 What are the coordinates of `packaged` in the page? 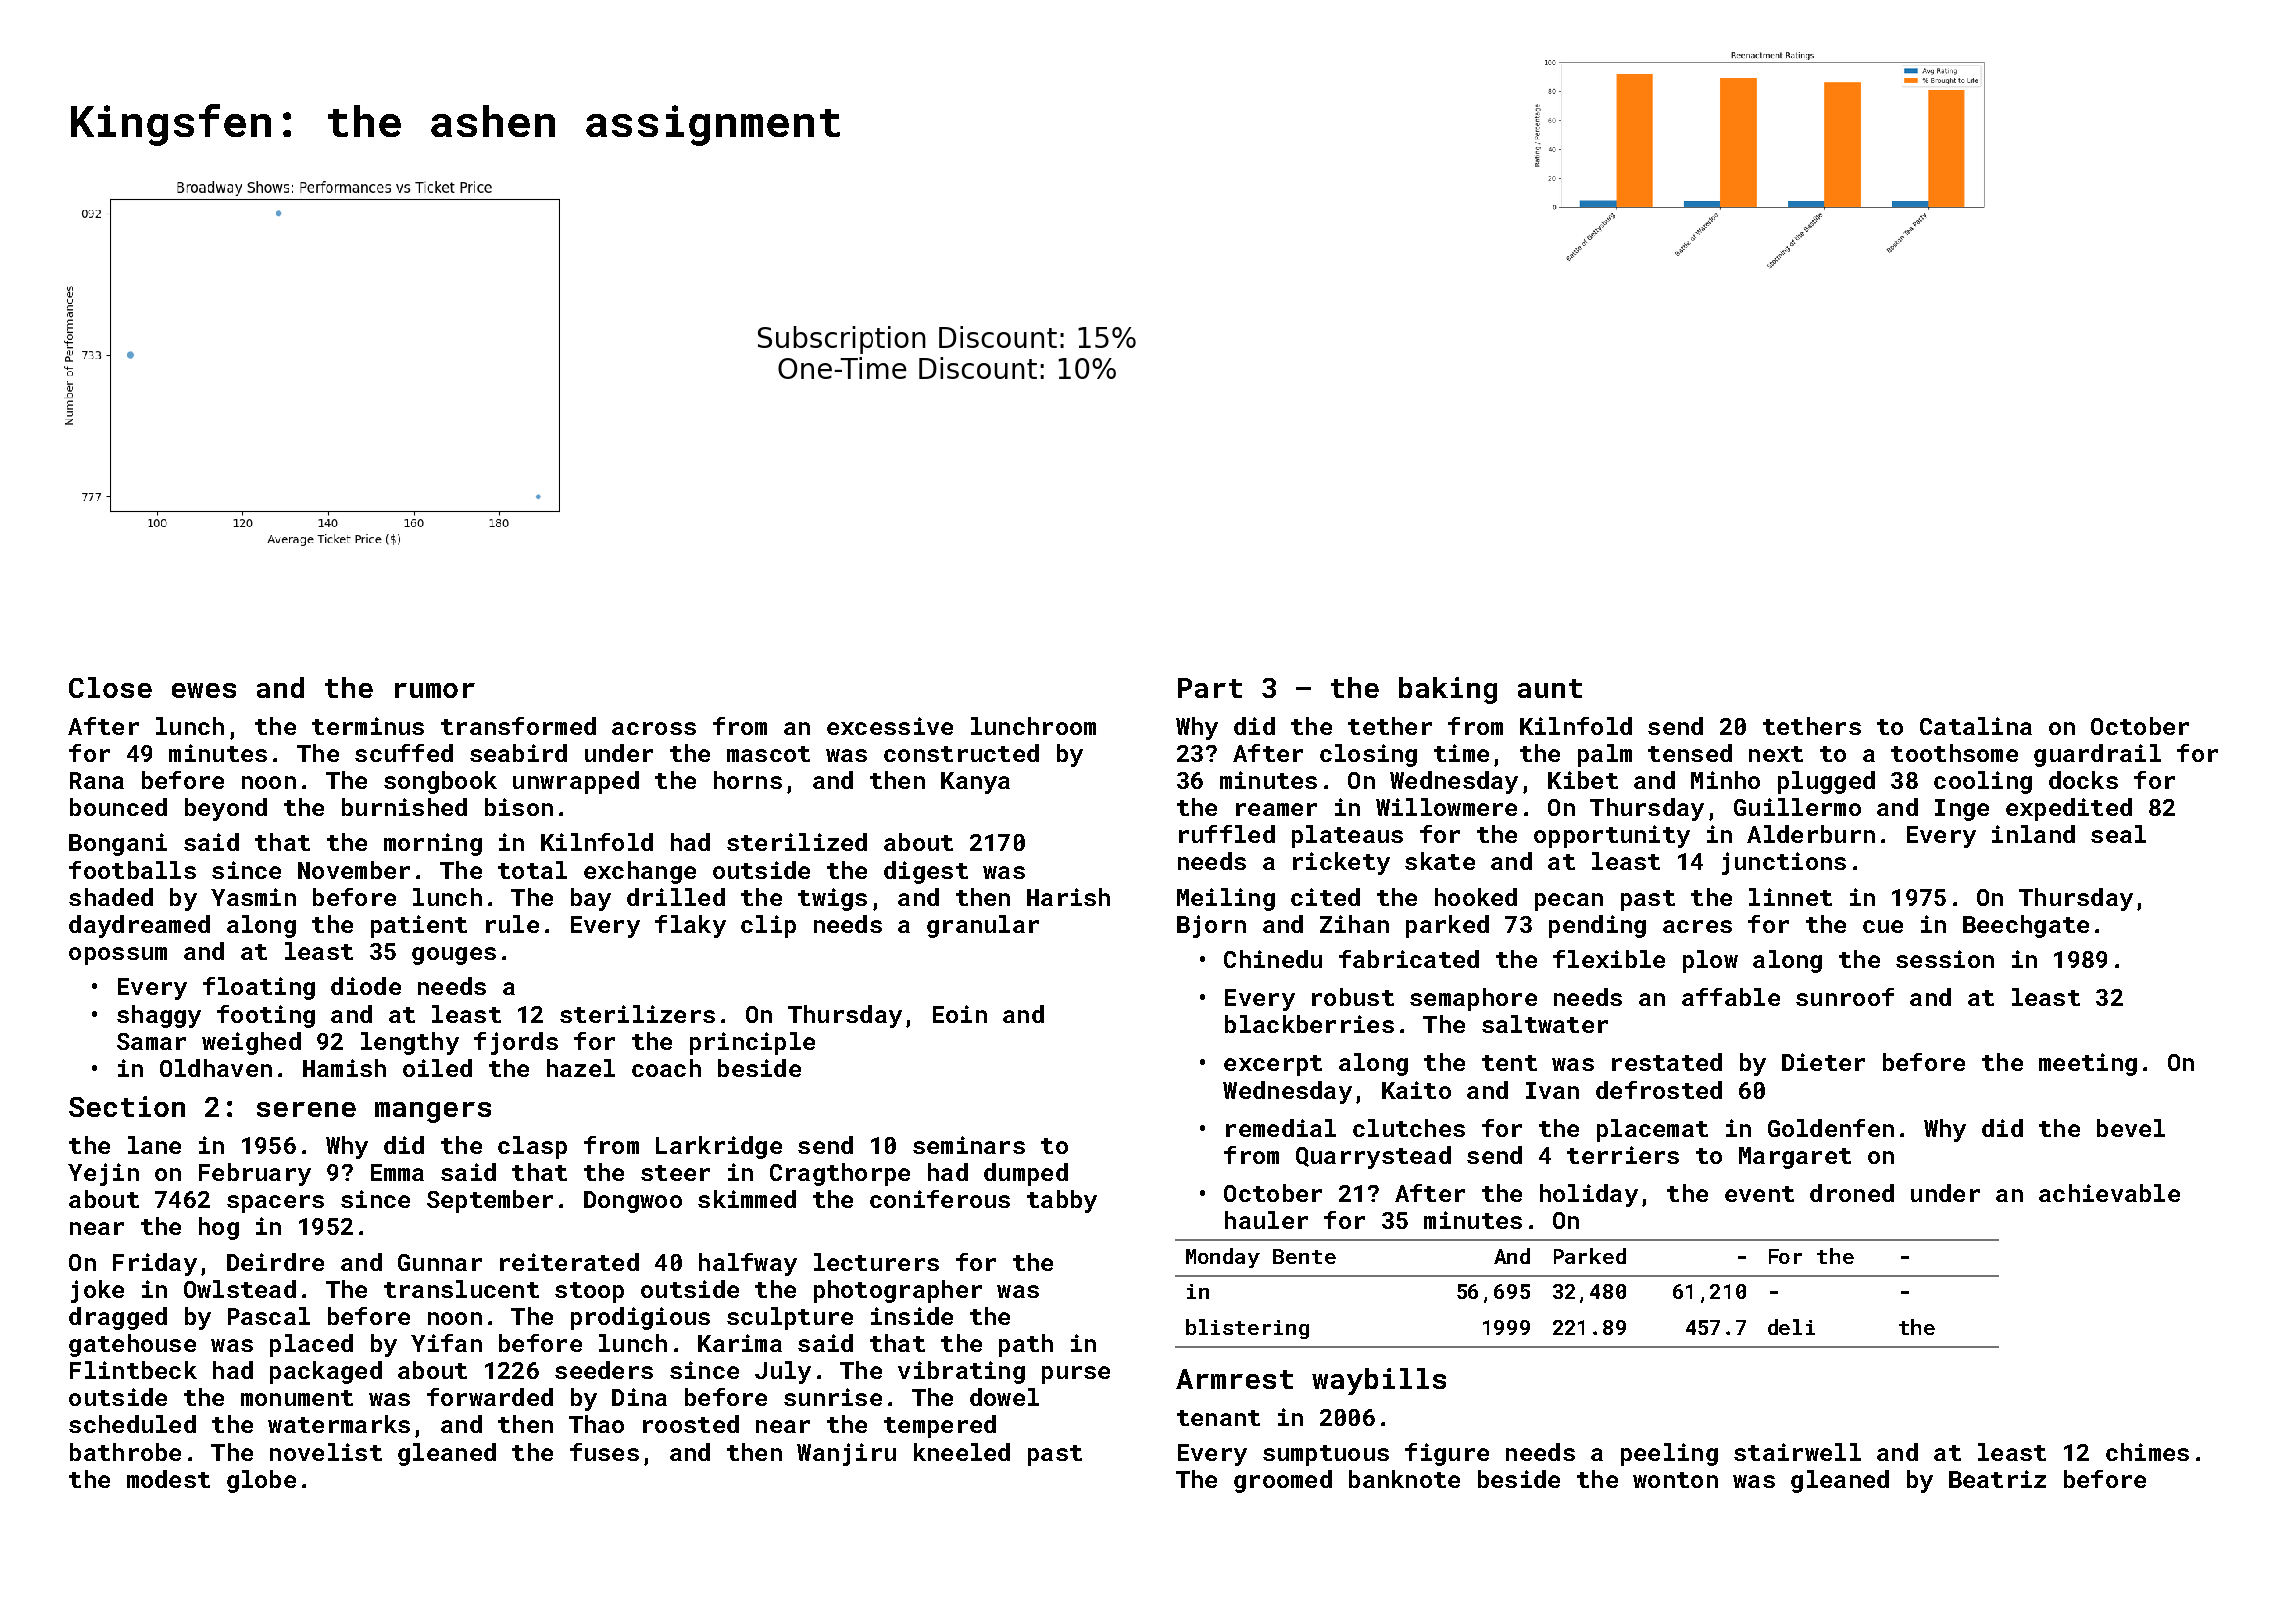 It's located at (326, 1372).
